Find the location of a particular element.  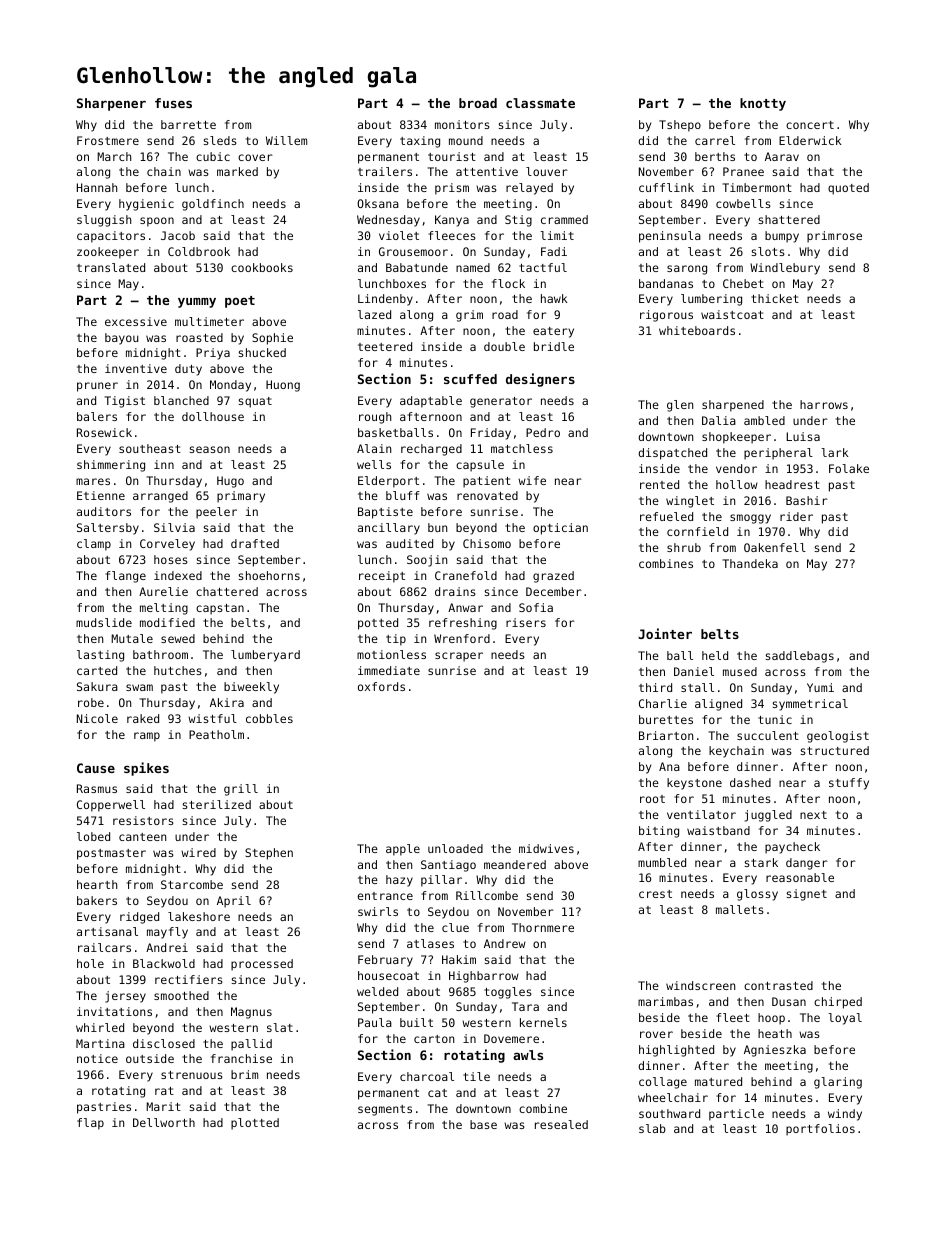

dollhouse is located at coordinates (213, 416).
